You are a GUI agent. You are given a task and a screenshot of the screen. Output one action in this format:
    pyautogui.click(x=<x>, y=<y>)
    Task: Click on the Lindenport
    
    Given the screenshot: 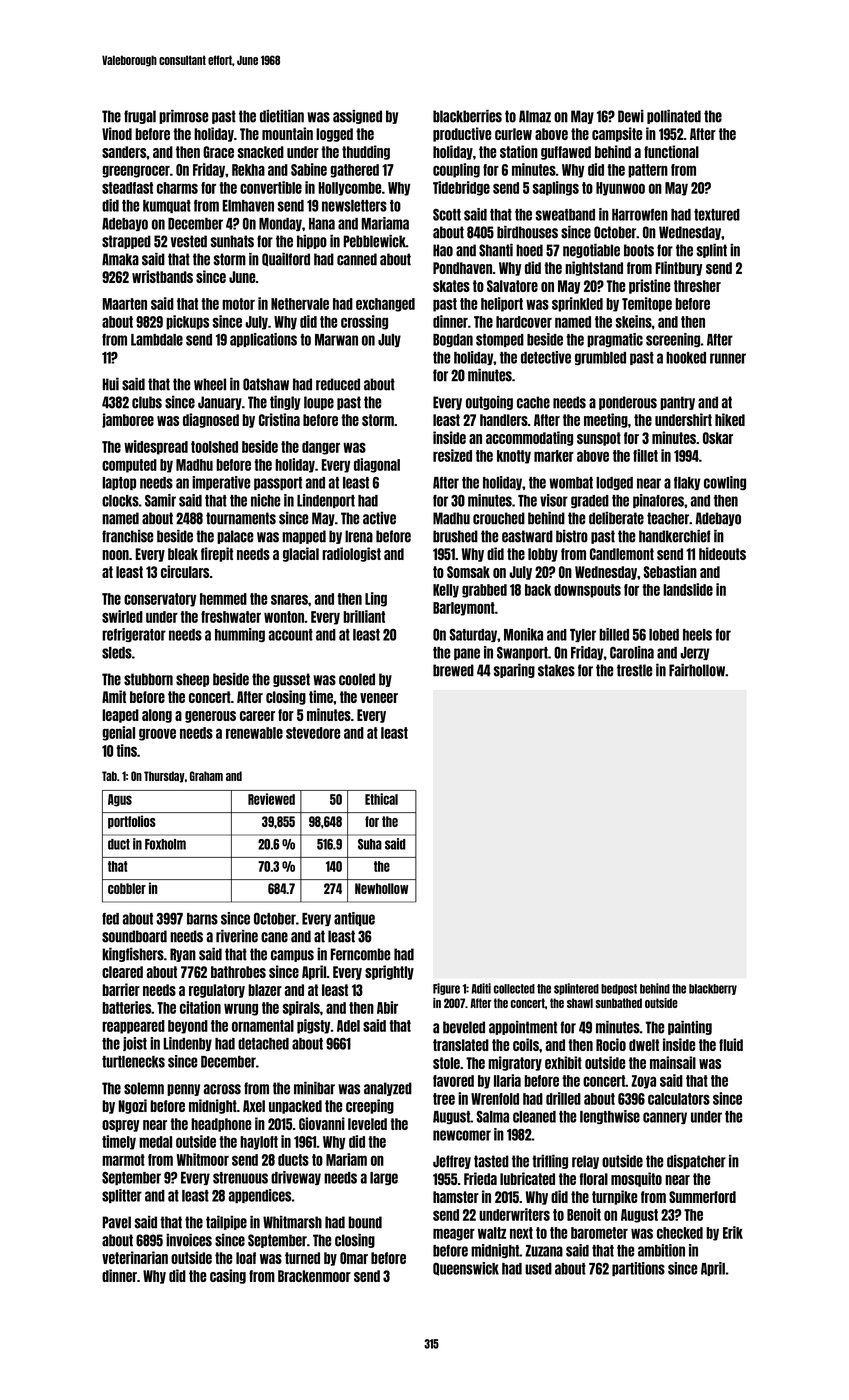 What is the action you would take?
    pyautogui.click(x=326, y=501)
